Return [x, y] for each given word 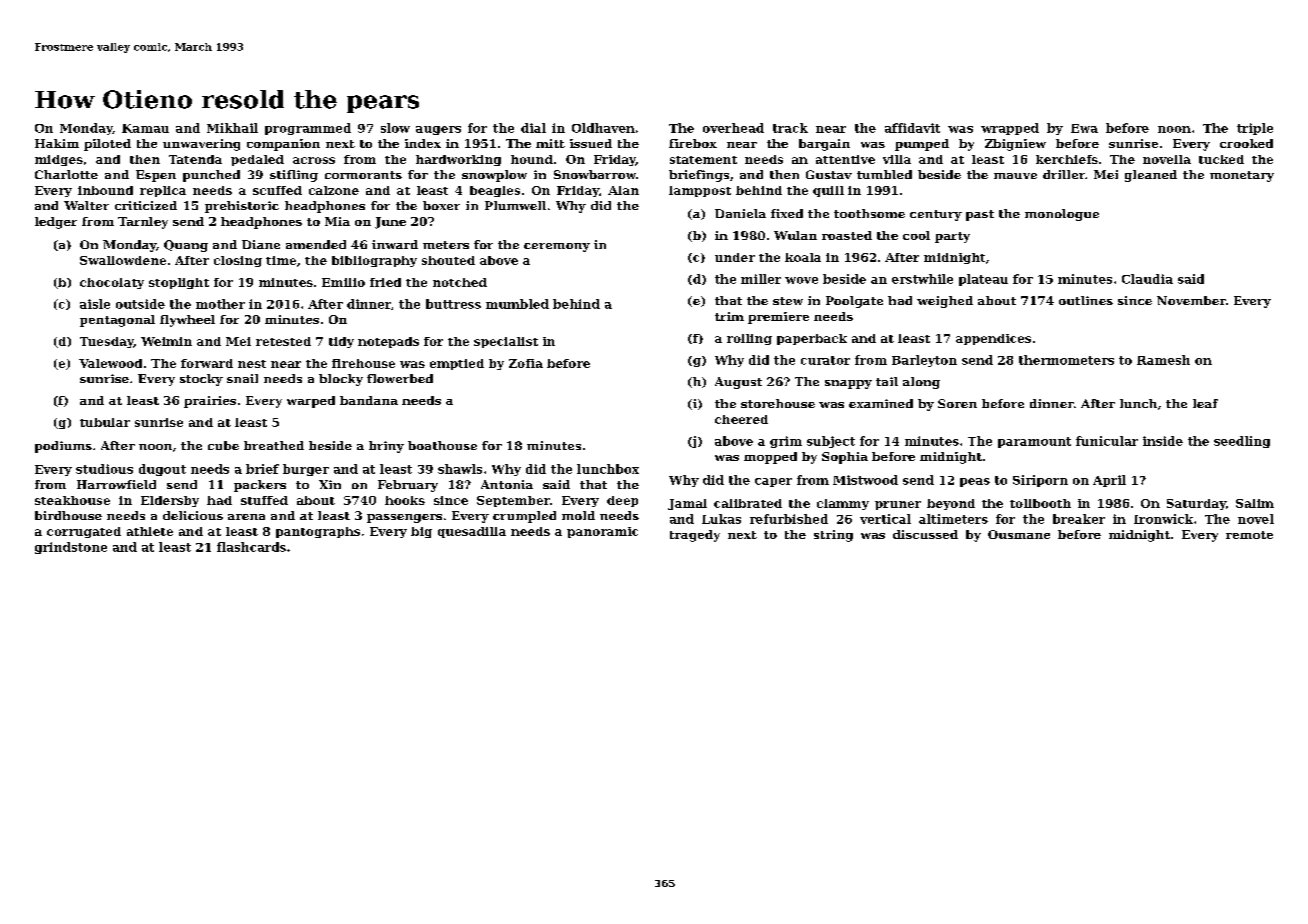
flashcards [251, 547]
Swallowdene [123, 260]
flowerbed [400, 378]
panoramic [602, 532]
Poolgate [854, 302]
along [921, 383]
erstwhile [922, 279]
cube [223, 445]
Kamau [145, 128]
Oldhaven [603, 128]
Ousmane [1019, 534]
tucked [1221, 159]
